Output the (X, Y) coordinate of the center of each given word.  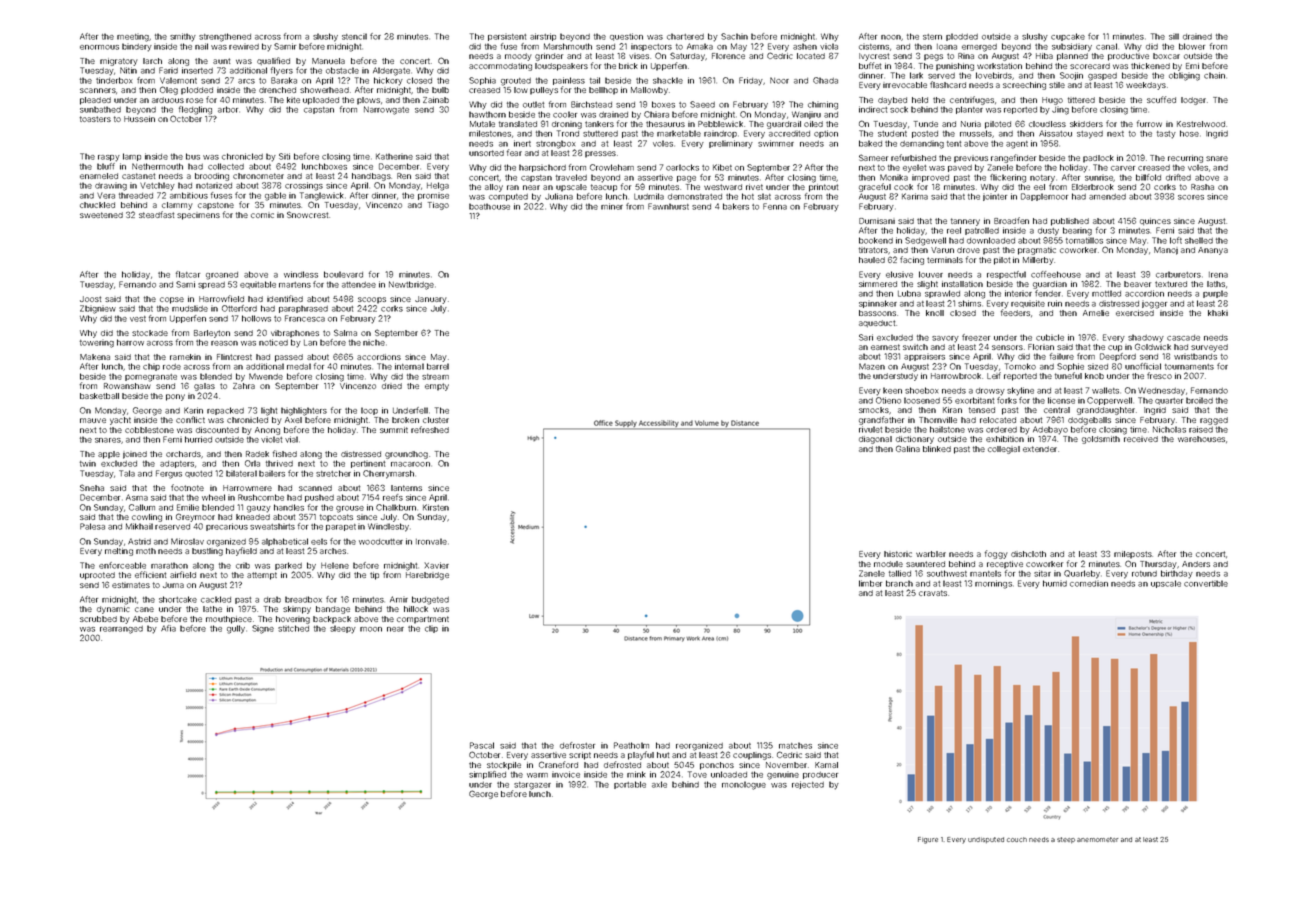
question (626, 37)
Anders (1196, 564)
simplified (487, 775)
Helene (335, 565)
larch (152, 61)
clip (431, 629)
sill (1174, 36)
